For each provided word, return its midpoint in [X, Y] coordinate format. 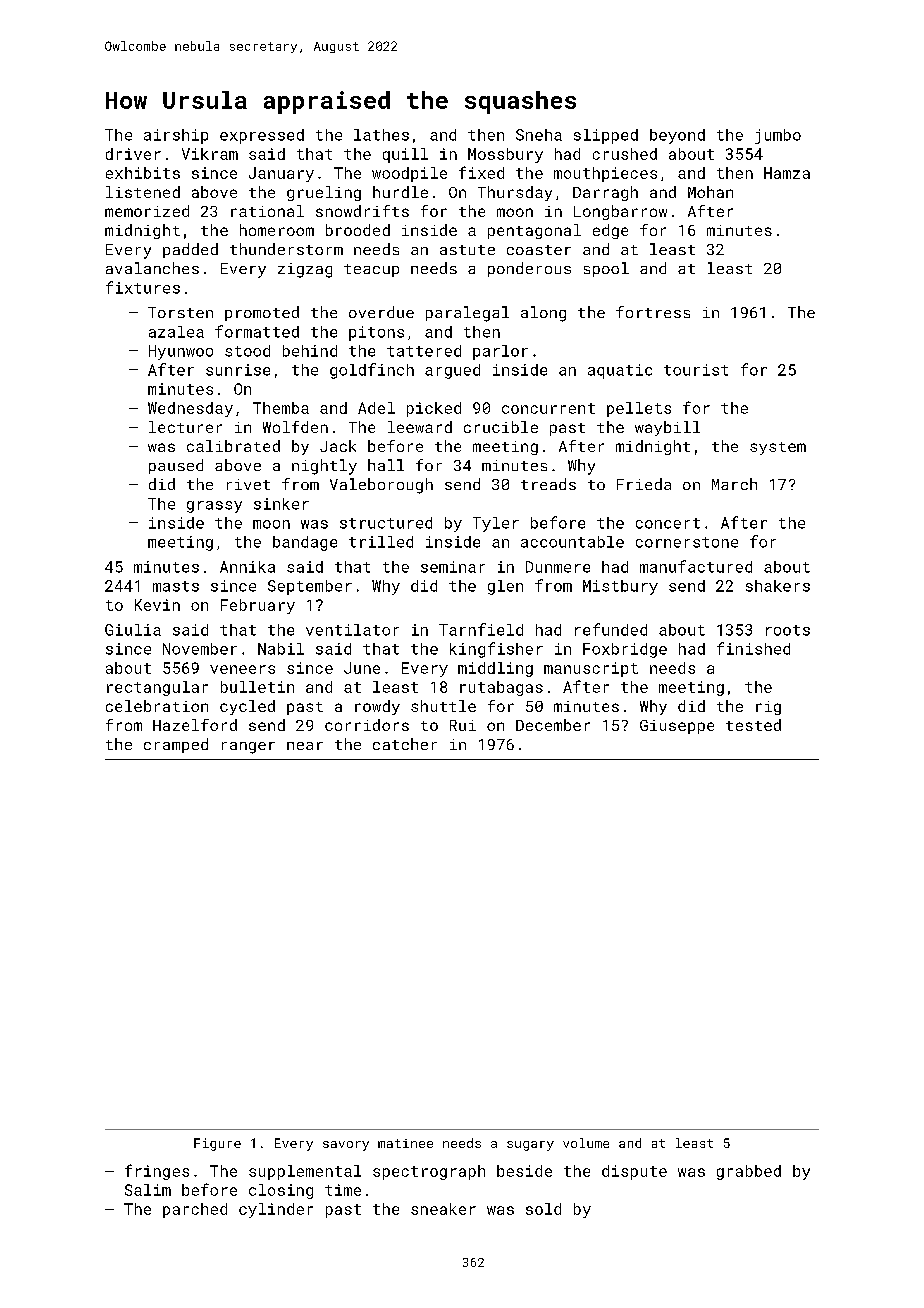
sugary [530, 1146]
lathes [381, 135]
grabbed [749, 1172]
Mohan [710, 192]
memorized [147, 211]
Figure [217, 1144]
